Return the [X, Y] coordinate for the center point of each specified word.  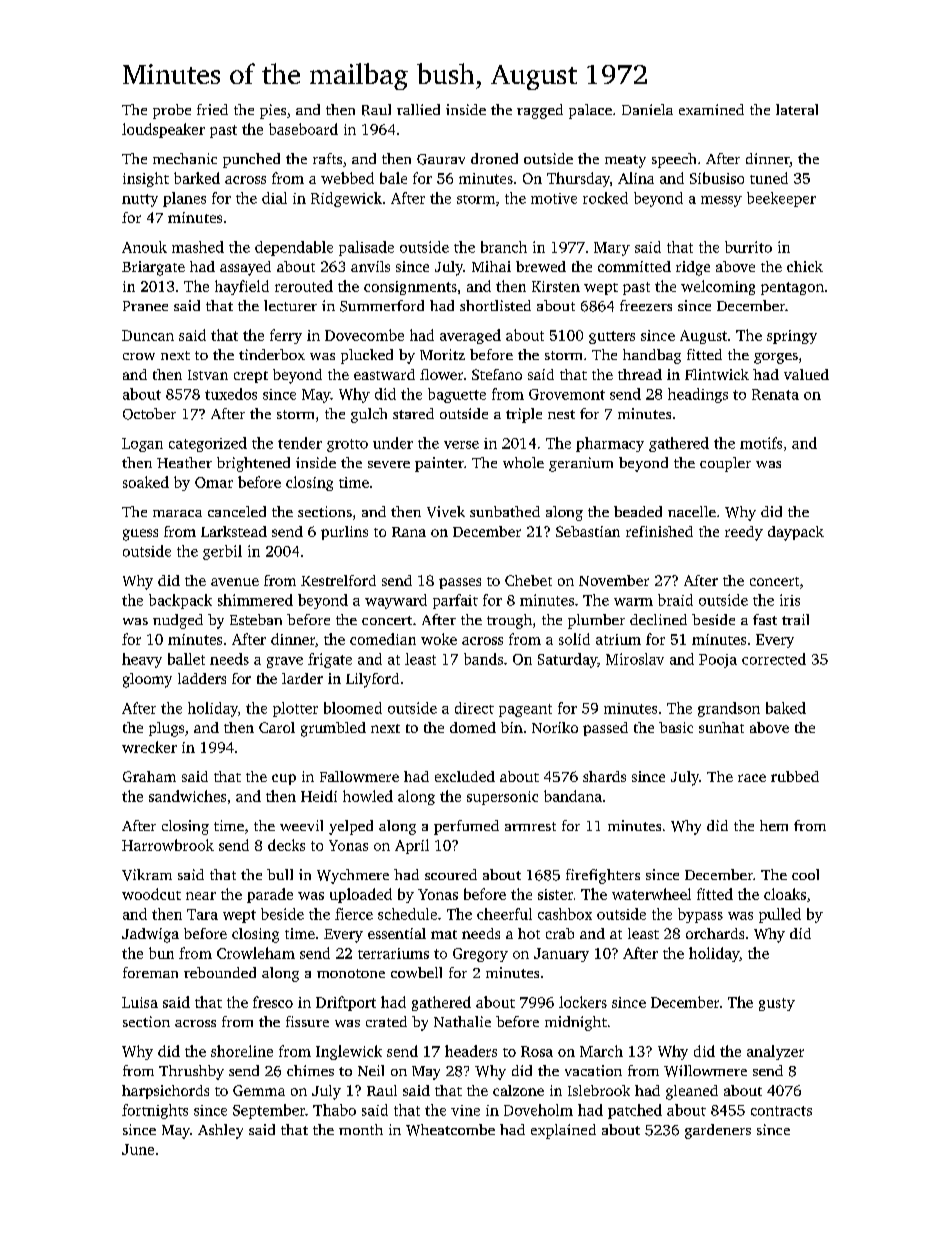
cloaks [785, 894]
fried [212, 109]
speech [674, 160]
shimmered [255, 600]
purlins [344, 533]
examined [711, 109]
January [561, 955]
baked [786, 708]
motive [554, 198]
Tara [202, 914]
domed [473, 727]
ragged [540, 111]
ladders [202, 678]
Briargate [153, 268]
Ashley [220, 1131]
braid [675, 600]
